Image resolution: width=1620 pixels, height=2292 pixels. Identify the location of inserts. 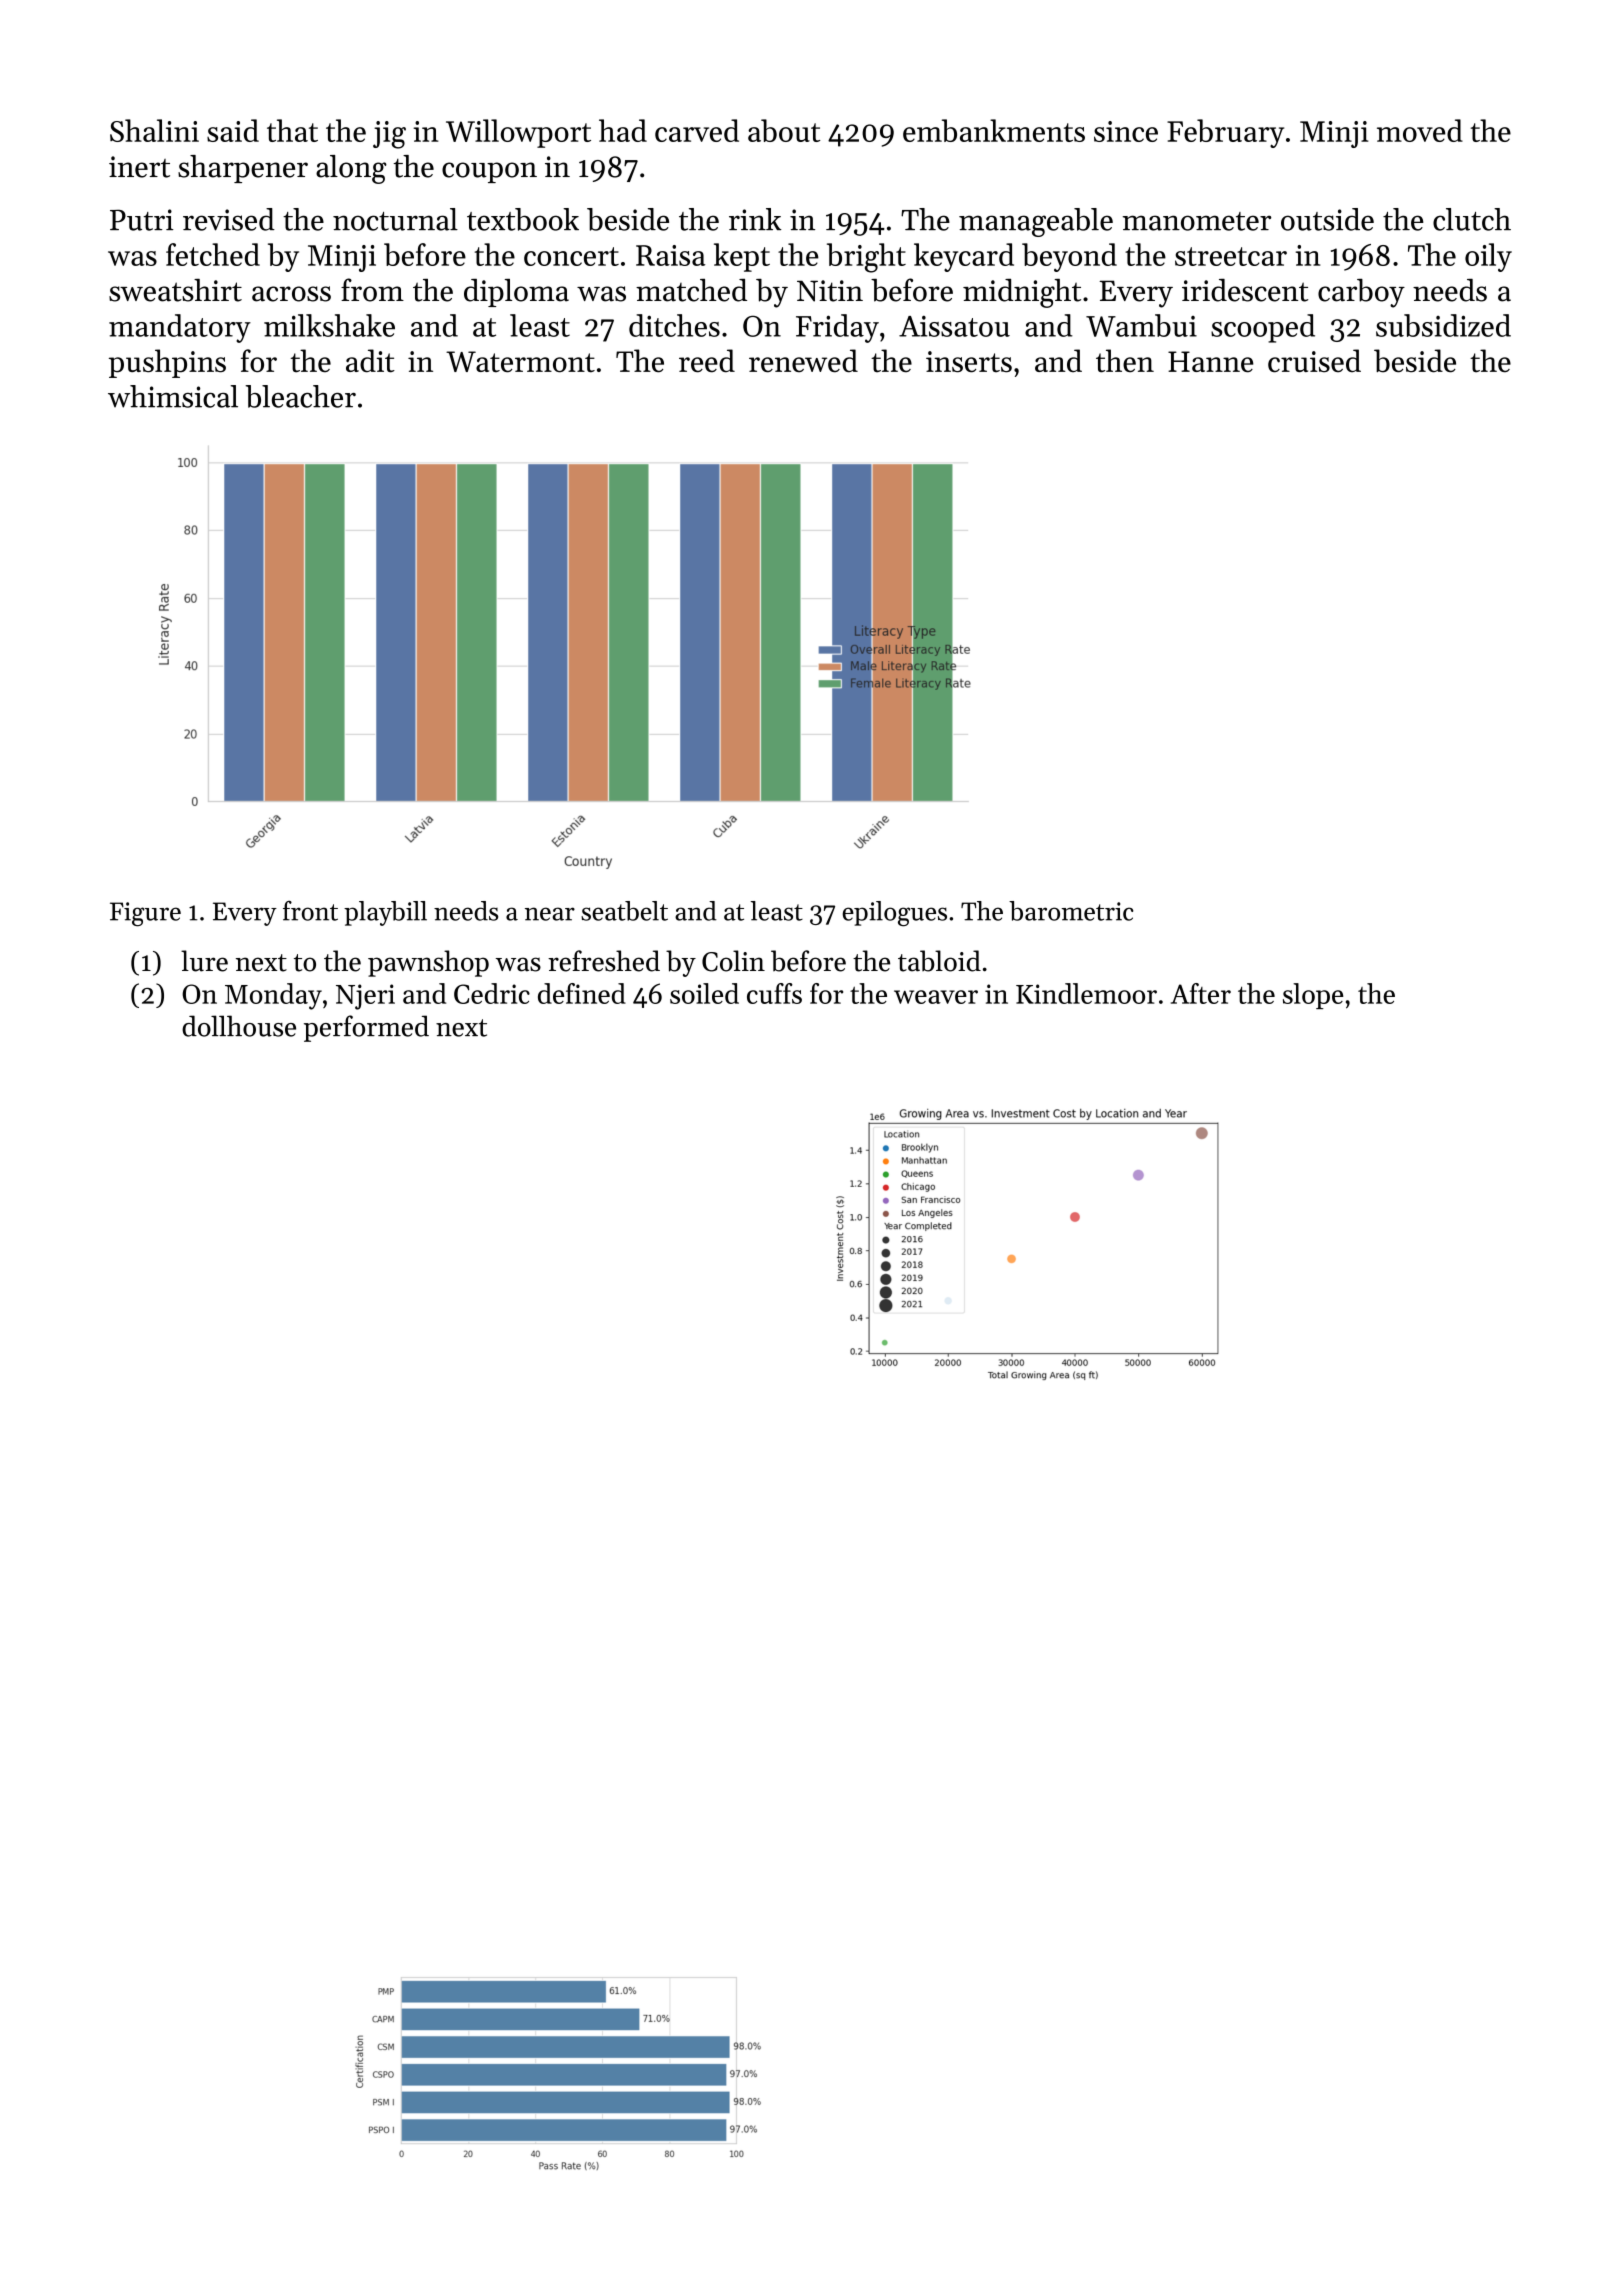
(969, 362).
